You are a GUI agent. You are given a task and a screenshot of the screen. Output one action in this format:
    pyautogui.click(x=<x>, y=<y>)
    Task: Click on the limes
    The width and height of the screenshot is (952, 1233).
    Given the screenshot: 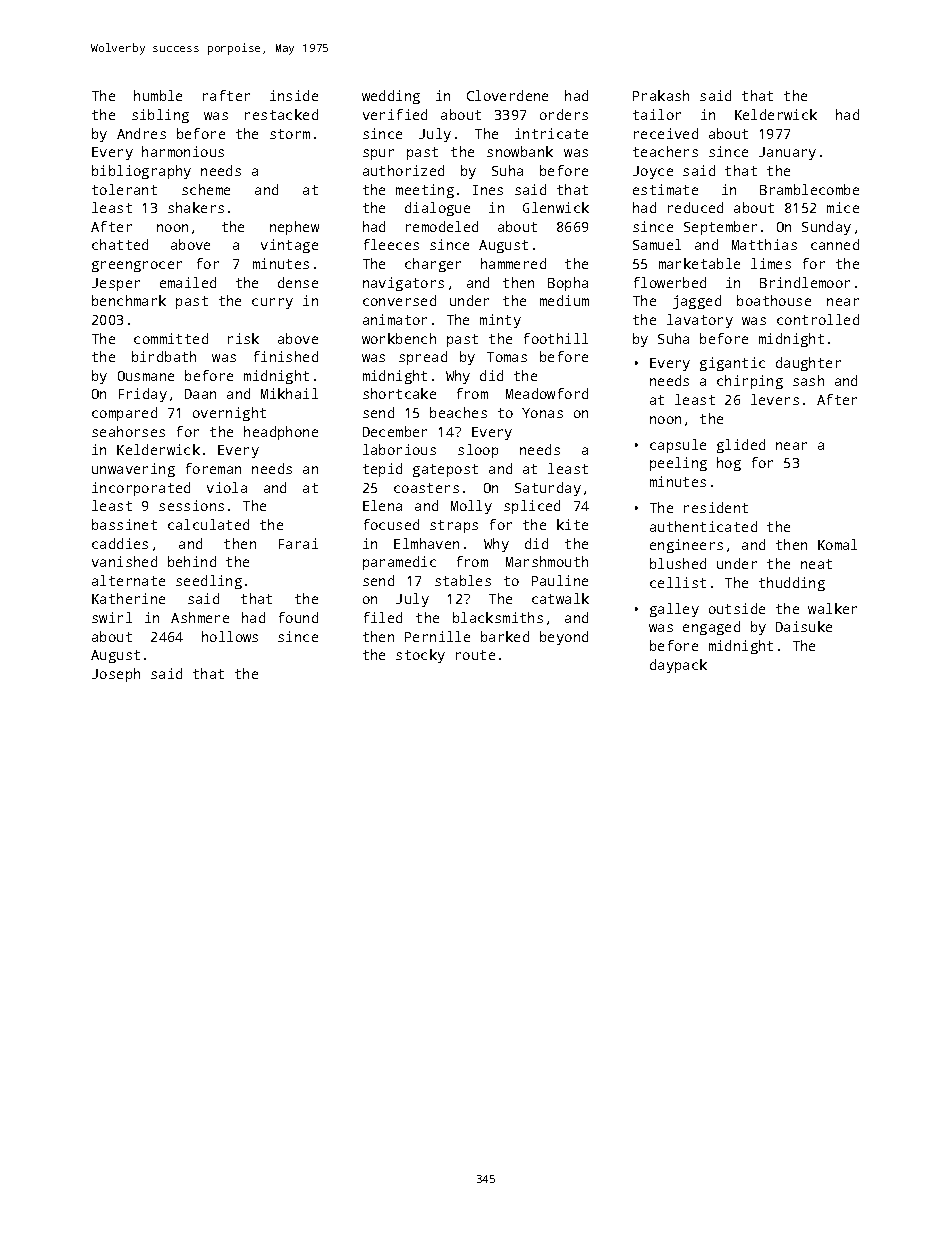 What is the action you would take?
    pyautogui.click(x=771, y=263)
